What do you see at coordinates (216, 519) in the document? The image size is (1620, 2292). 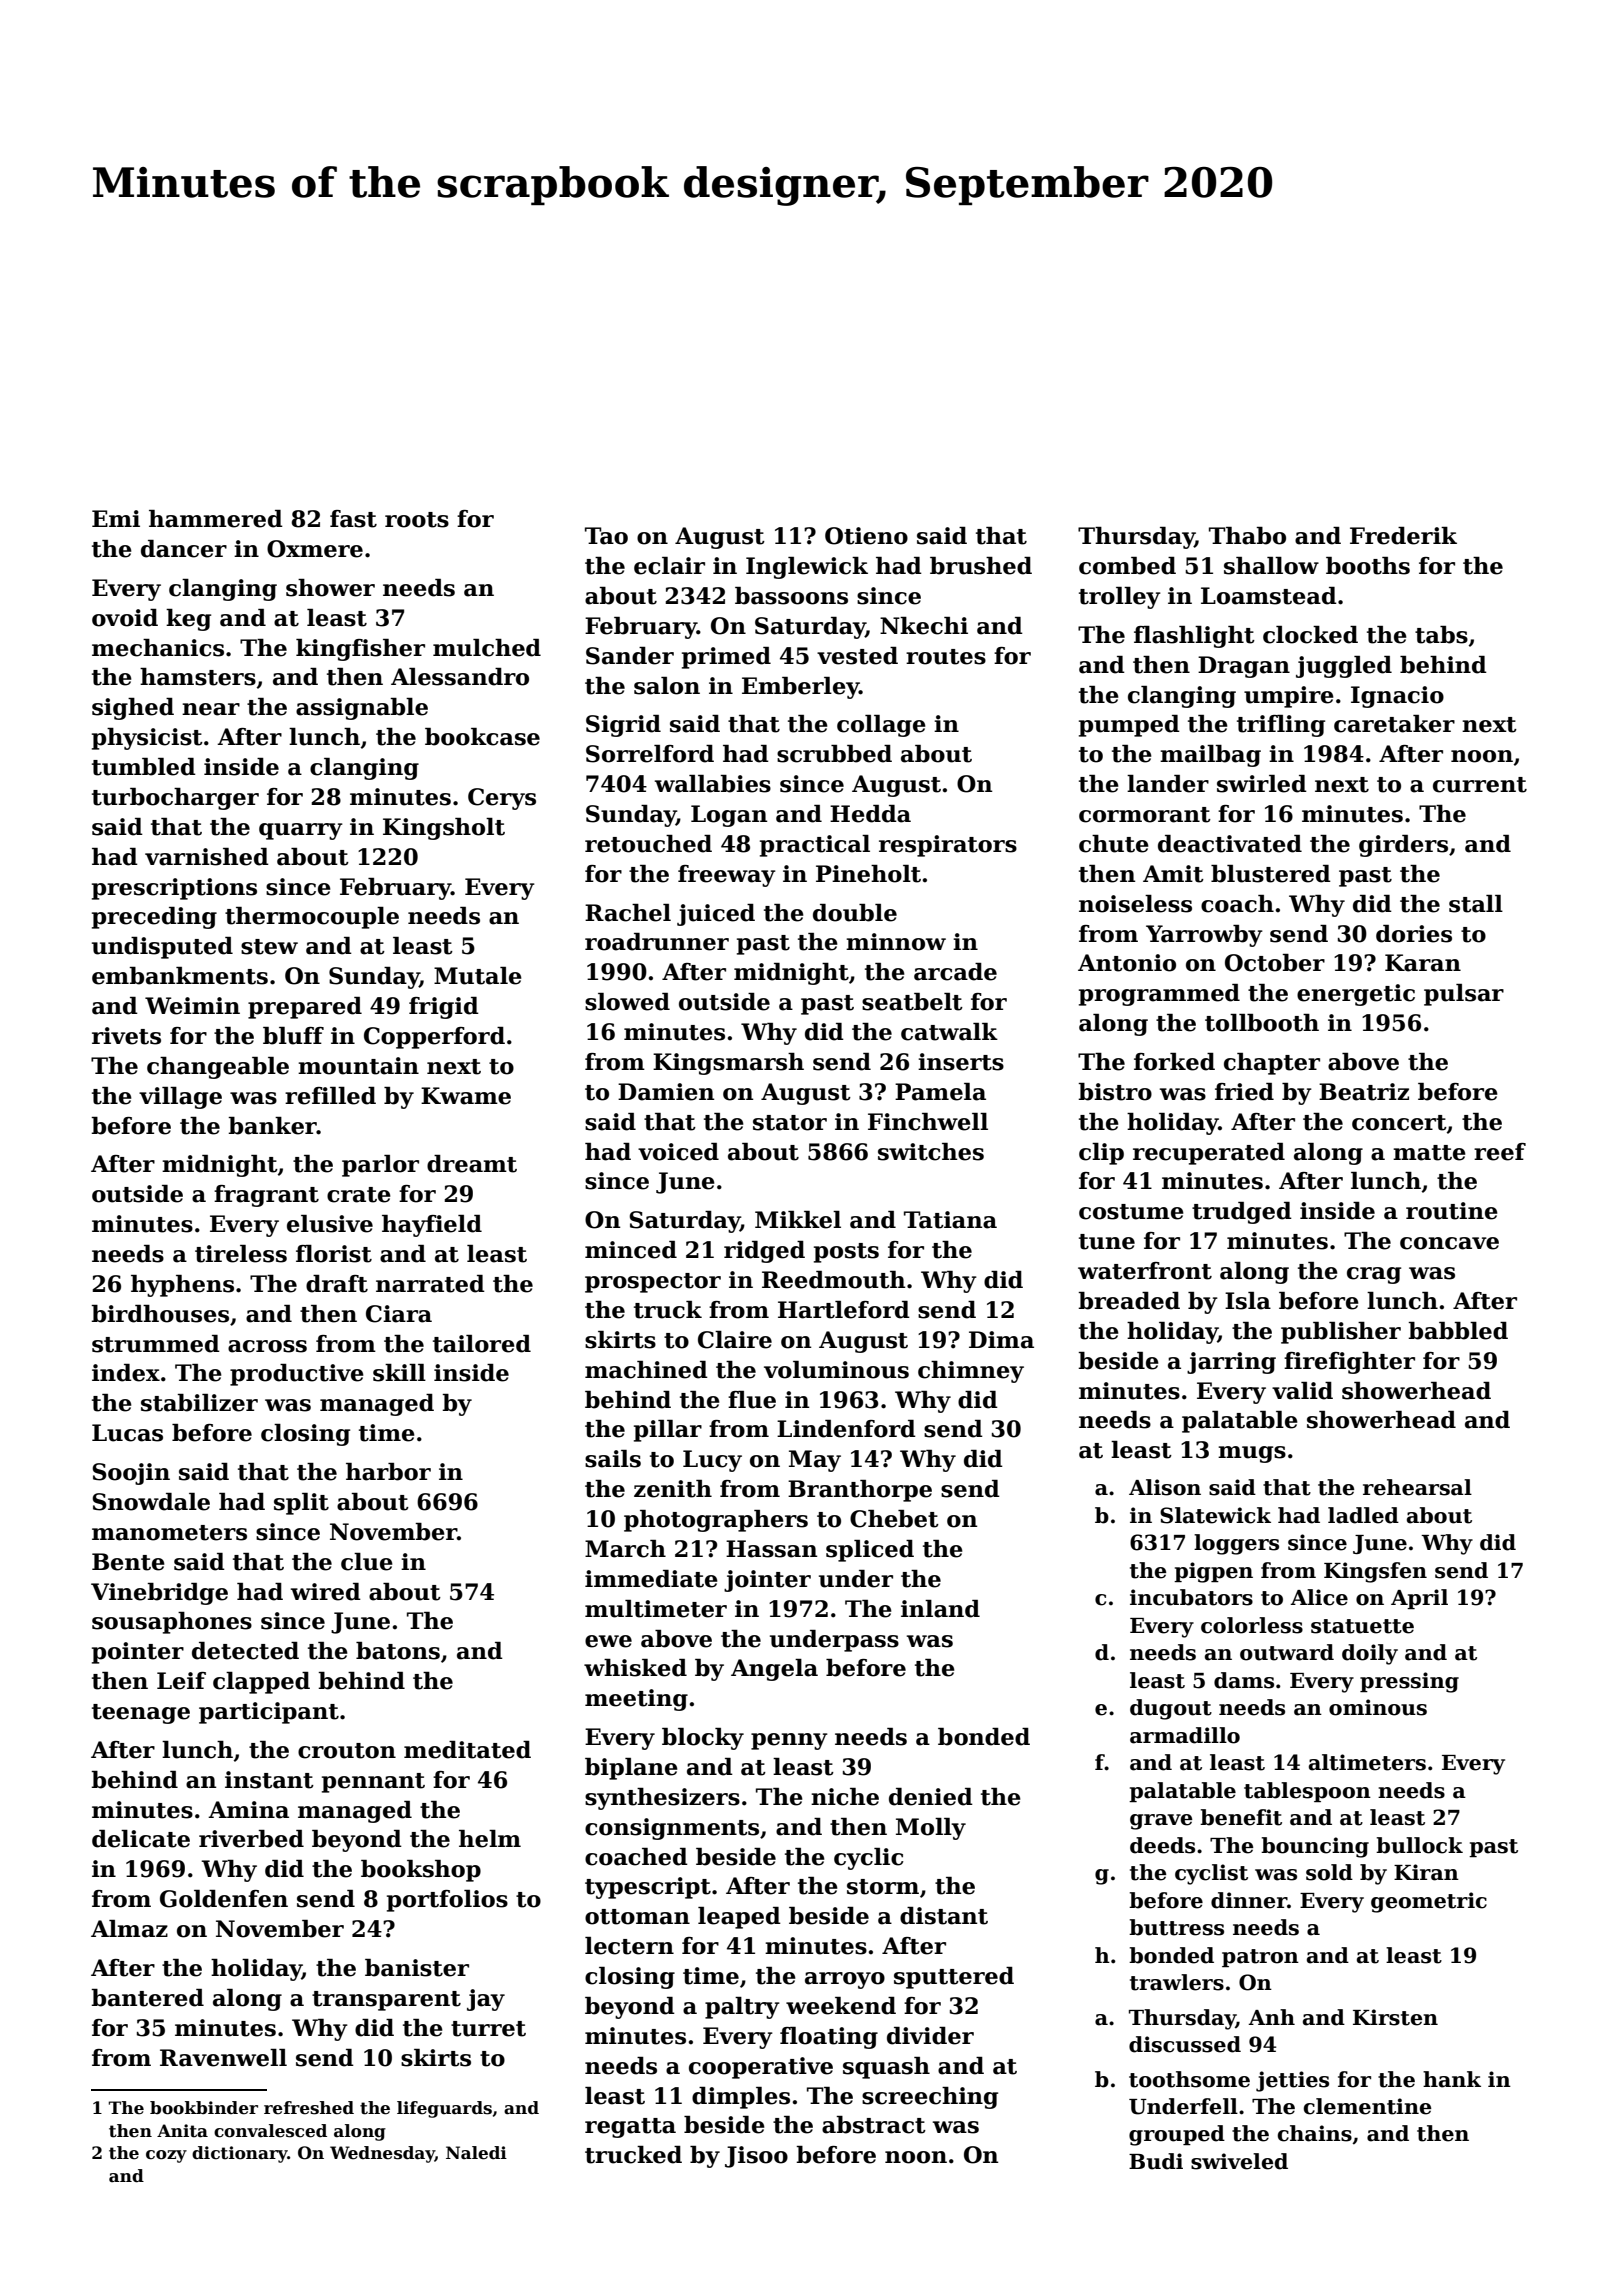 I see `hammered` at bounding box center [216, 519].
